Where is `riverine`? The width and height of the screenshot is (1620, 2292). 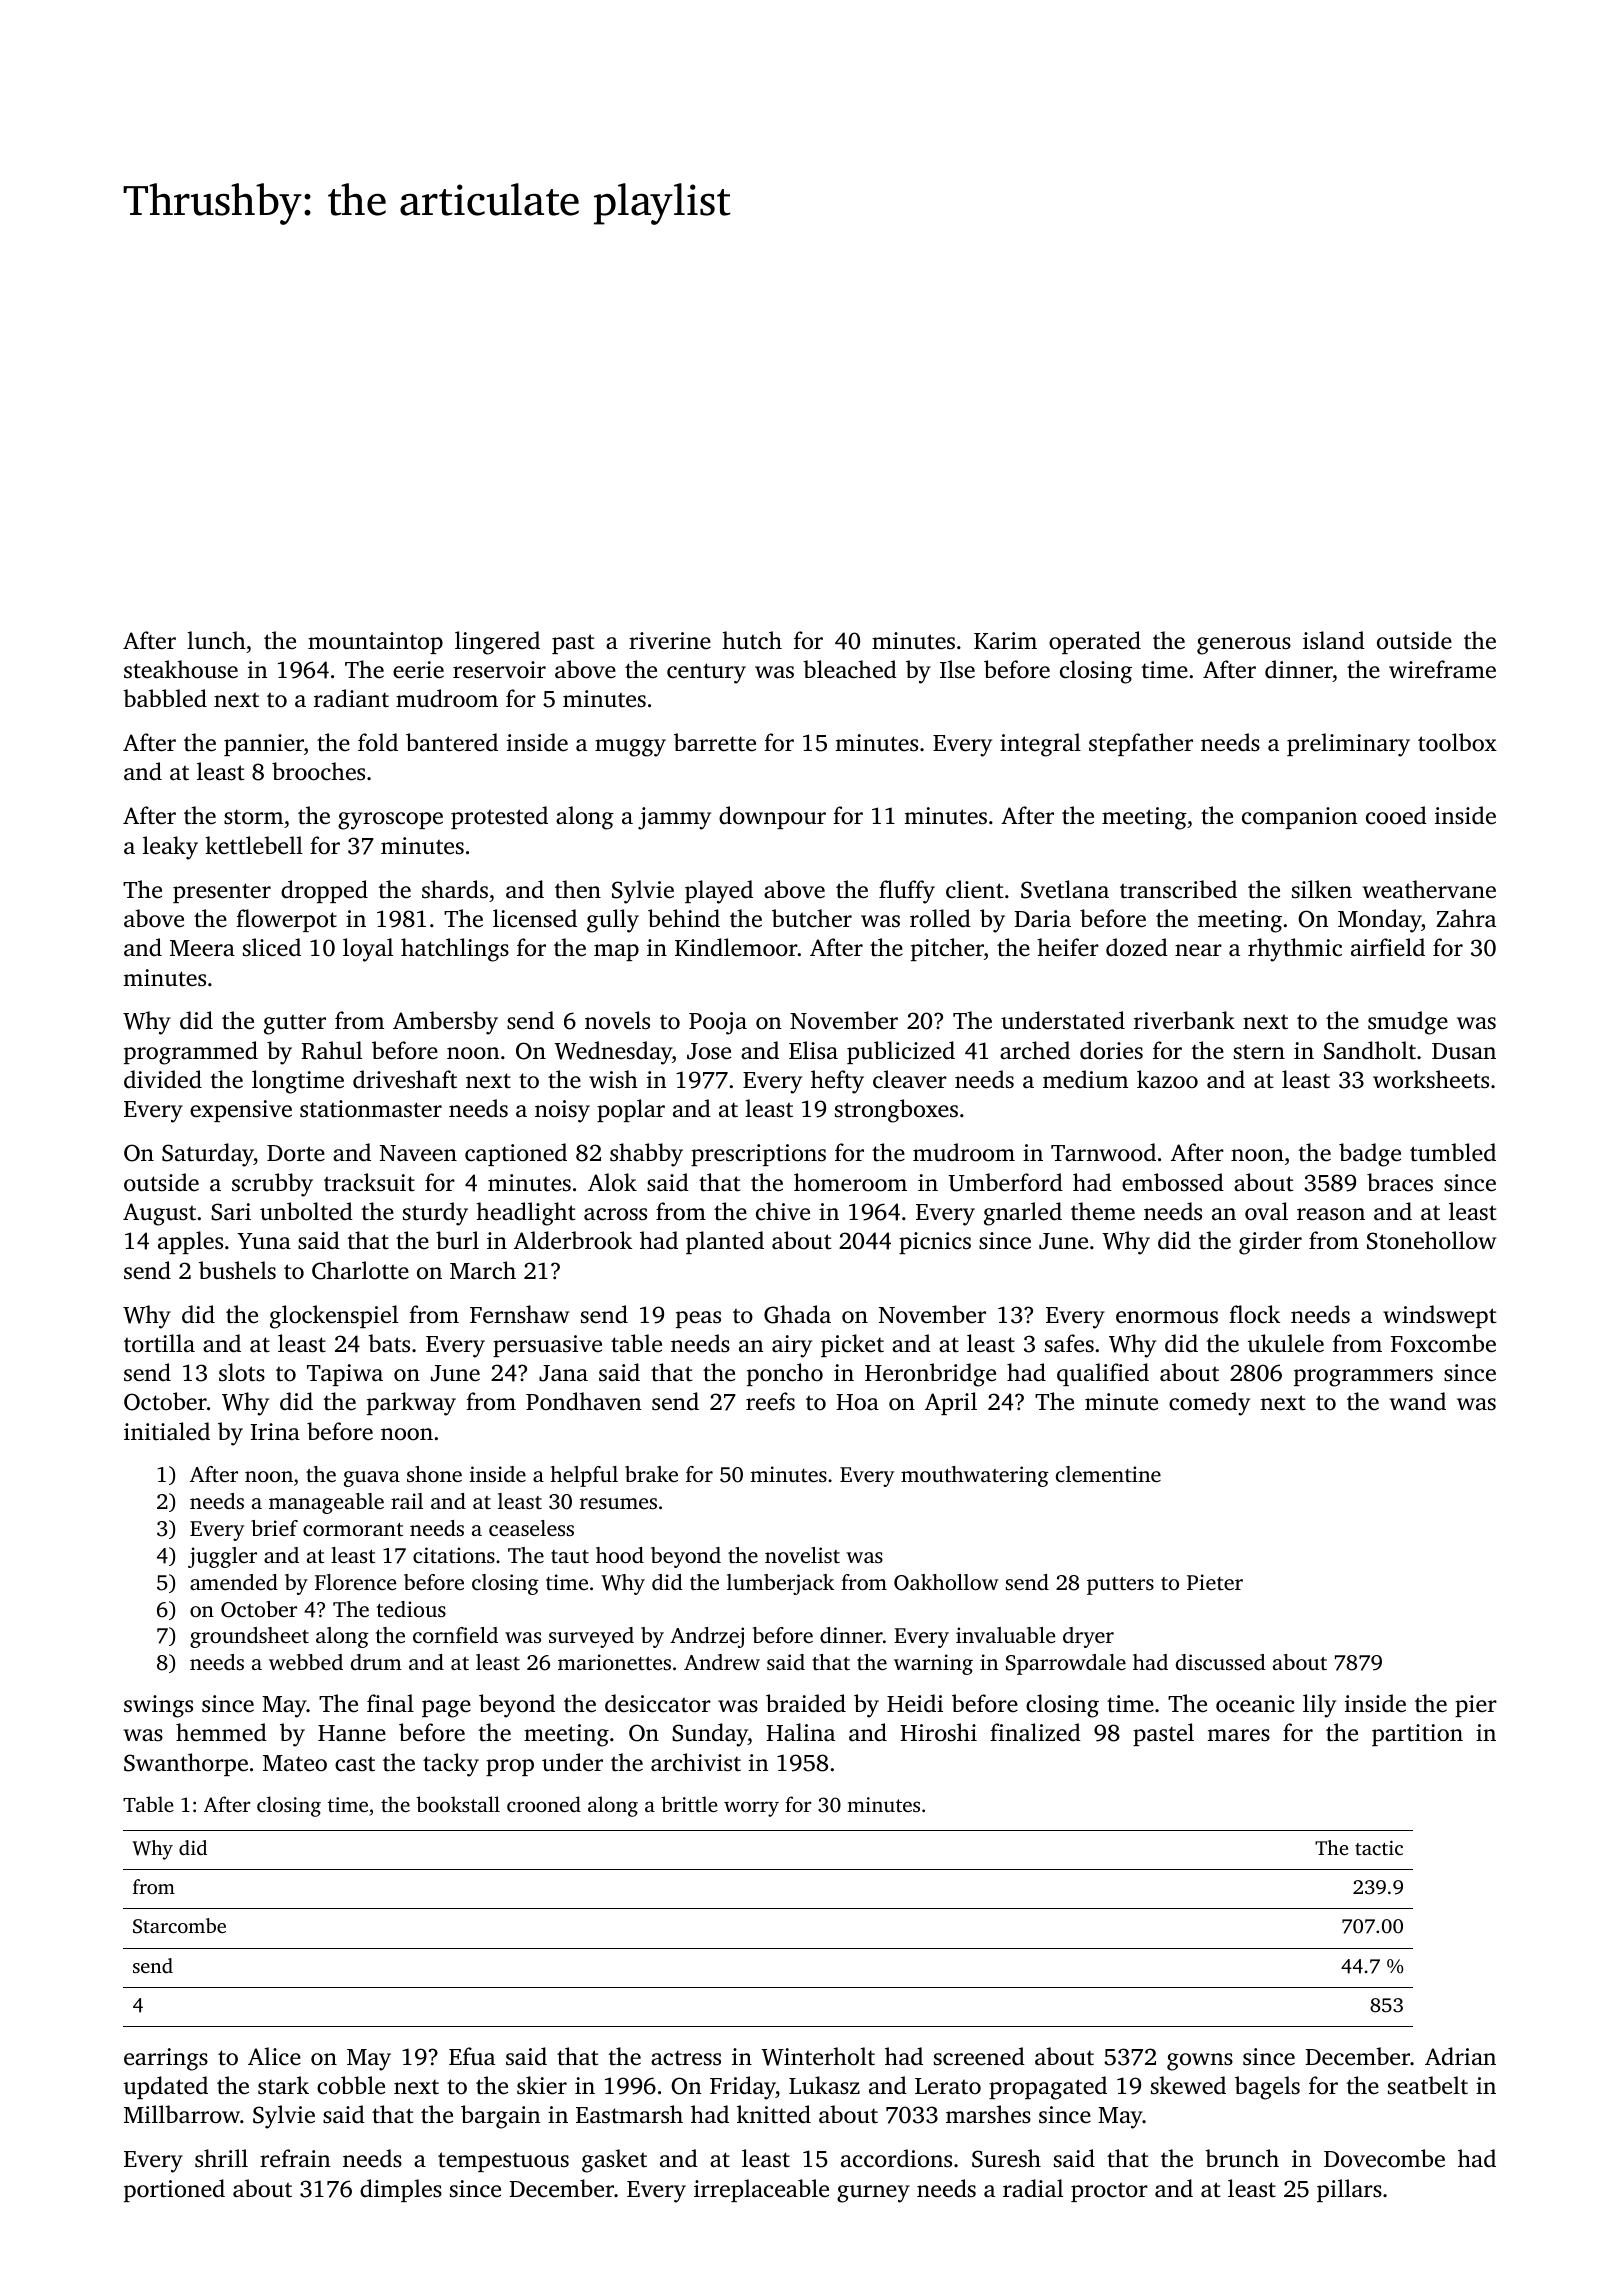
riverine is located at coordinates (670, 641).
